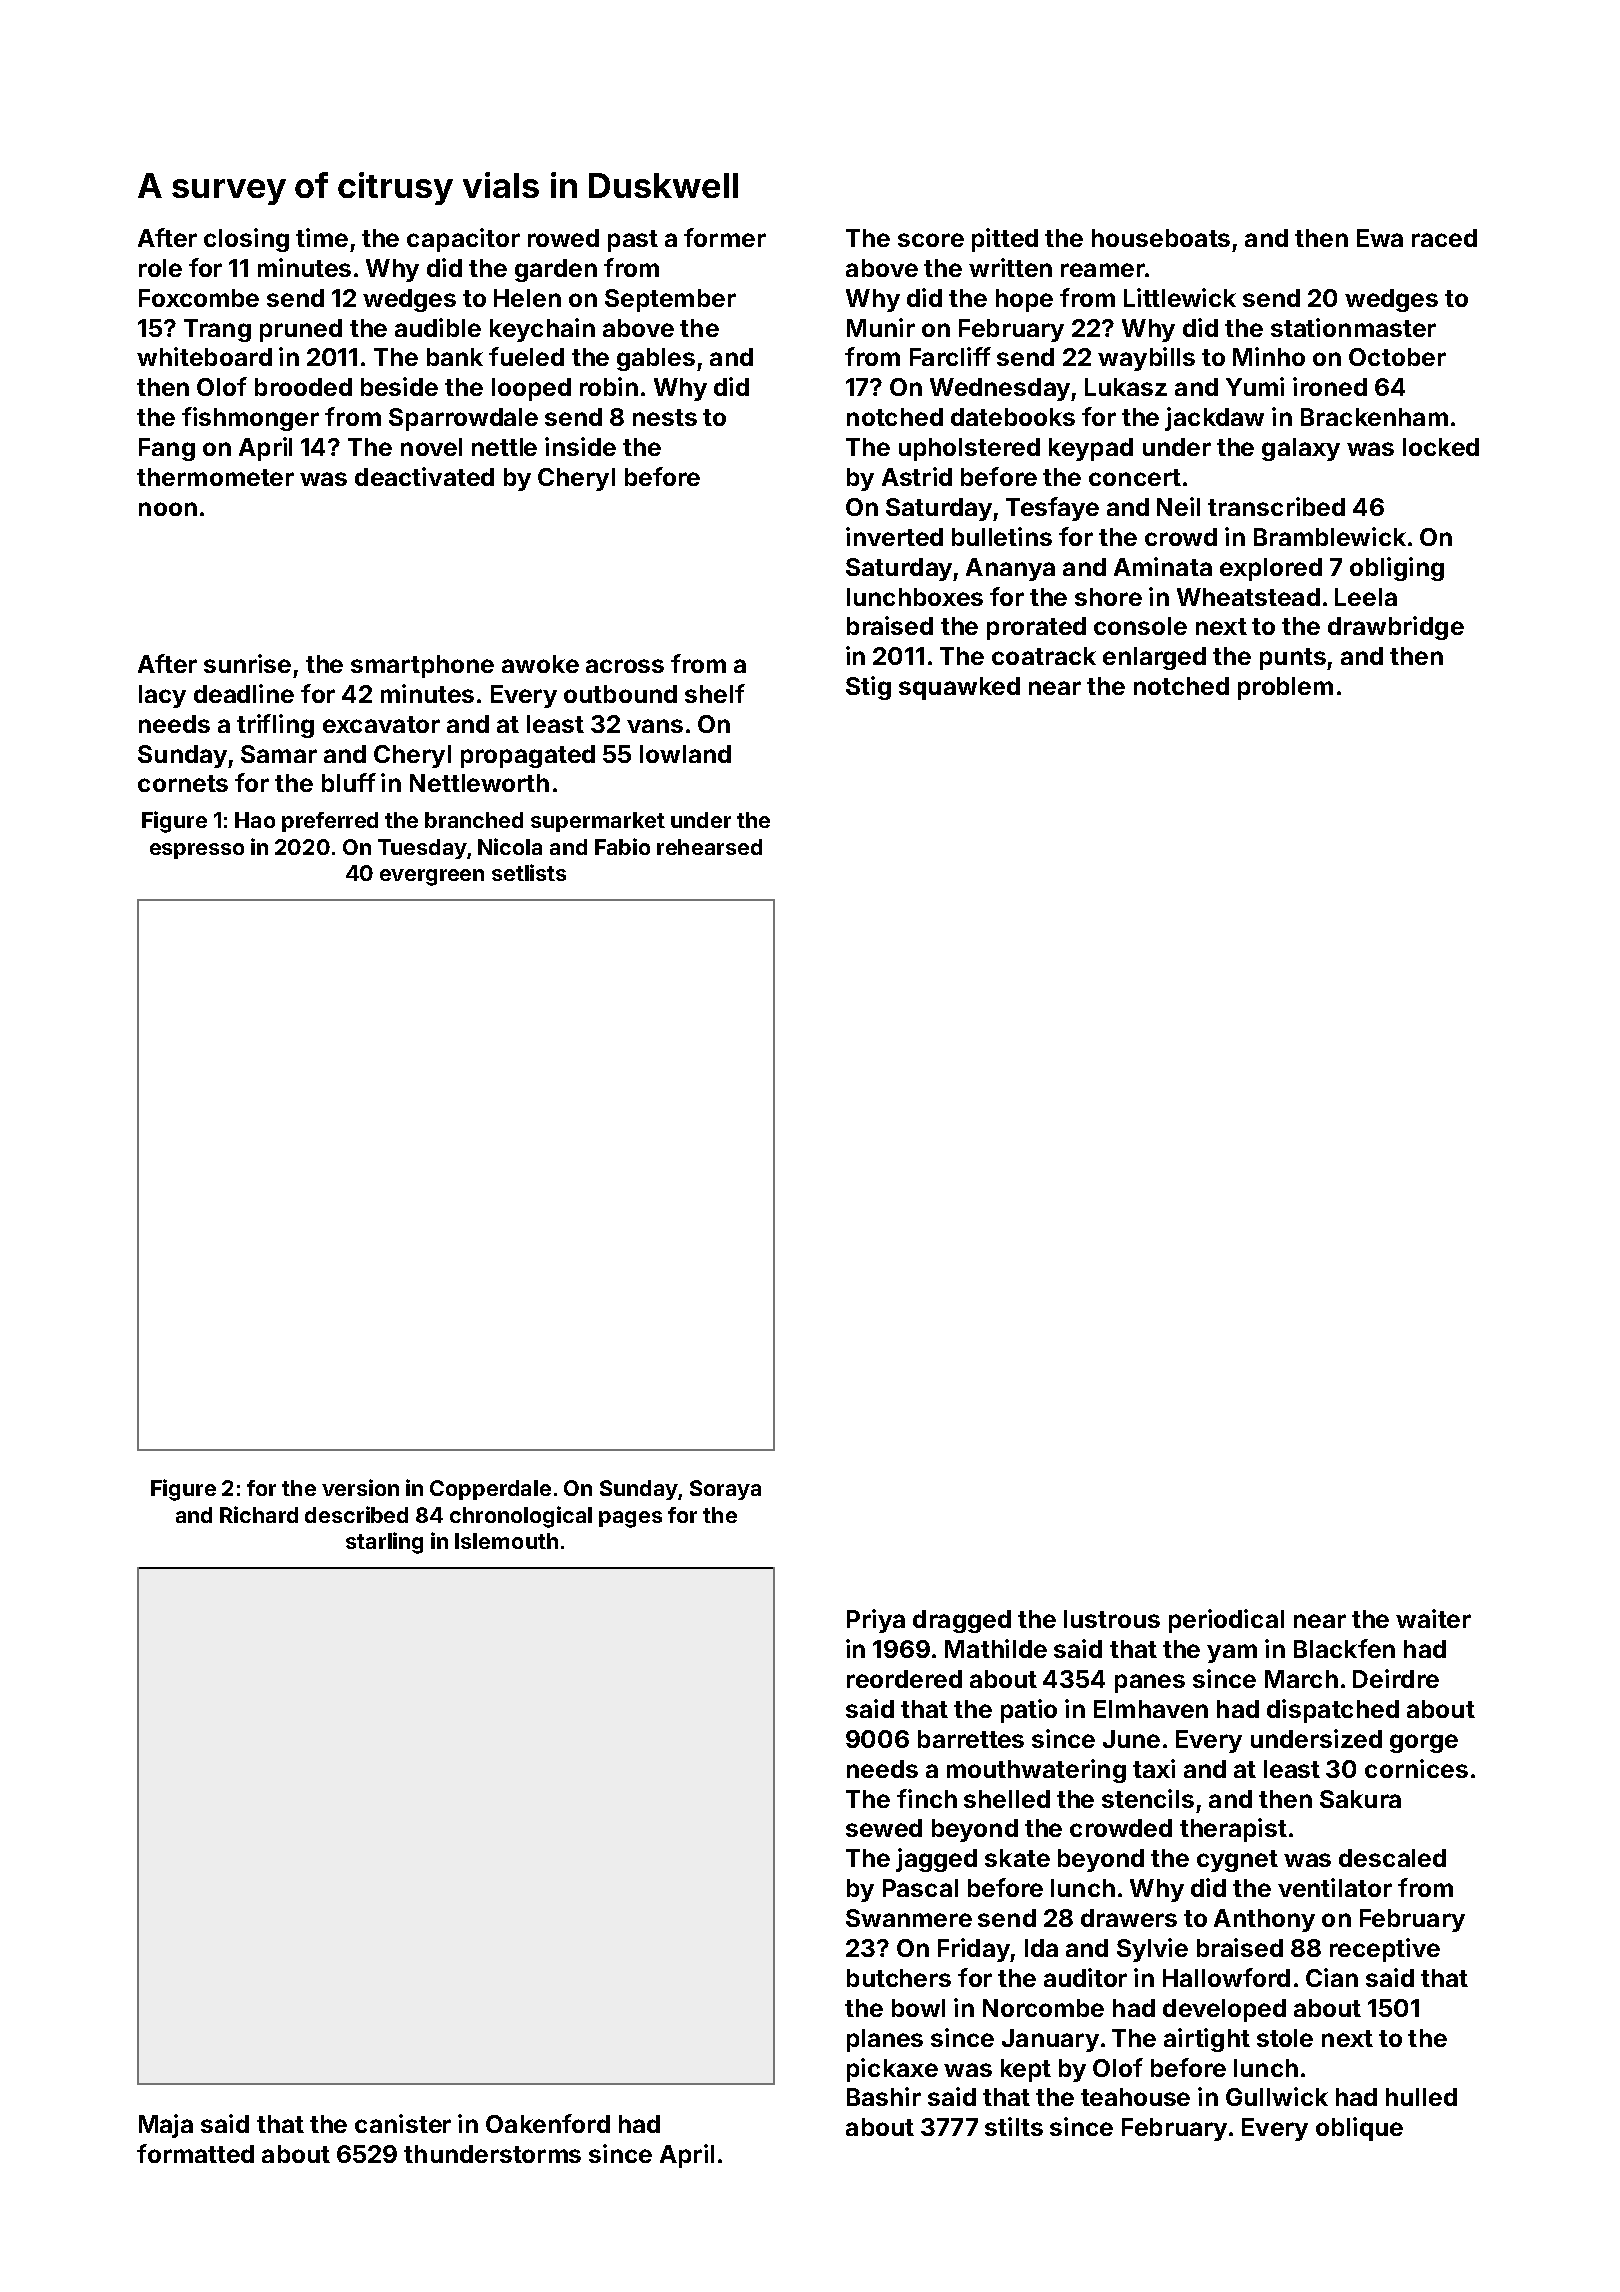 The image size is (1620, 2292). What do you see at coordinates (1271, 569) in the image?
I see `explored` at bounding box center [1271, 569].
